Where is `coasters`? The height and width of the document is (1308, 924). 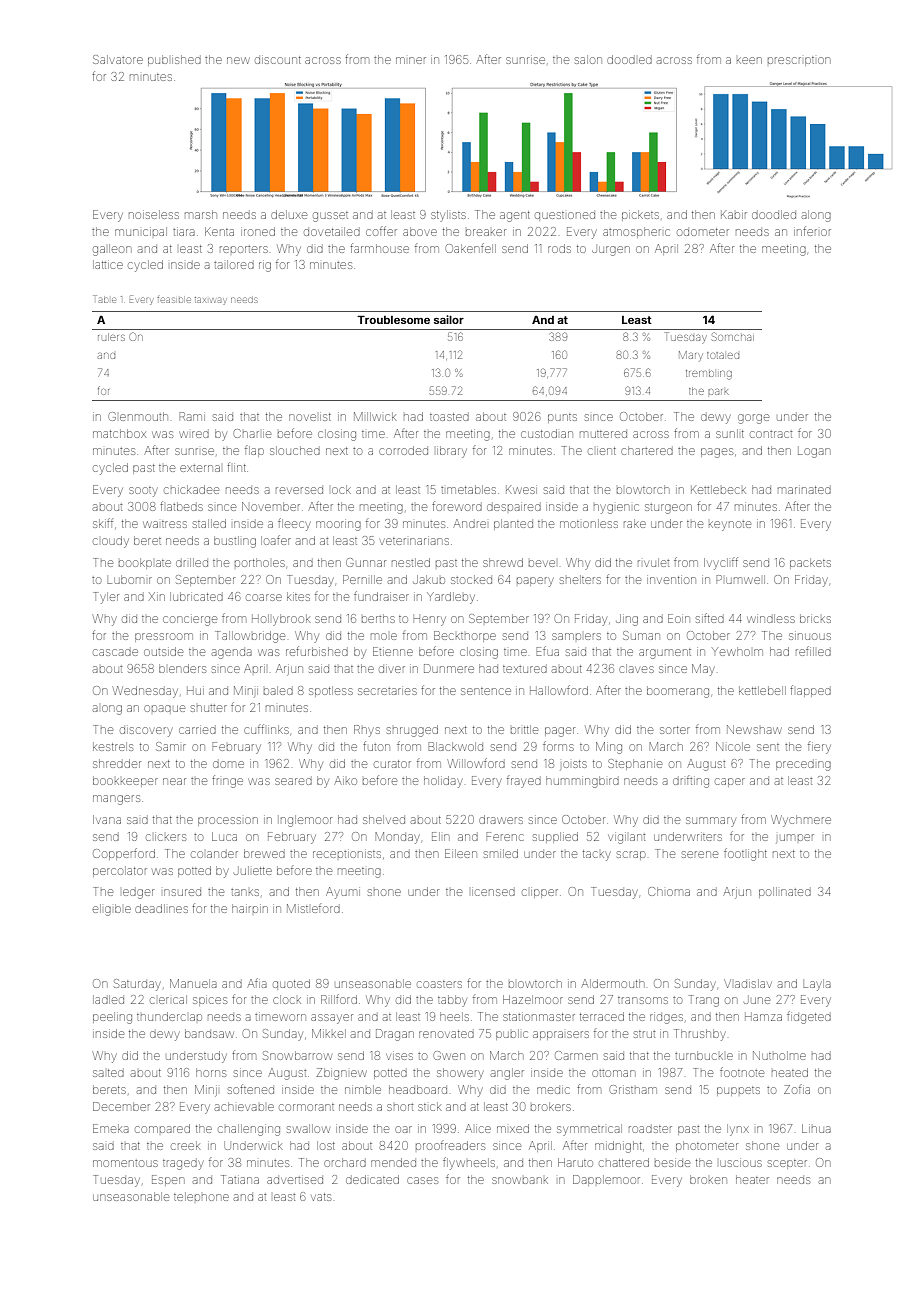
coasters is located at coordinates (439, 984).
